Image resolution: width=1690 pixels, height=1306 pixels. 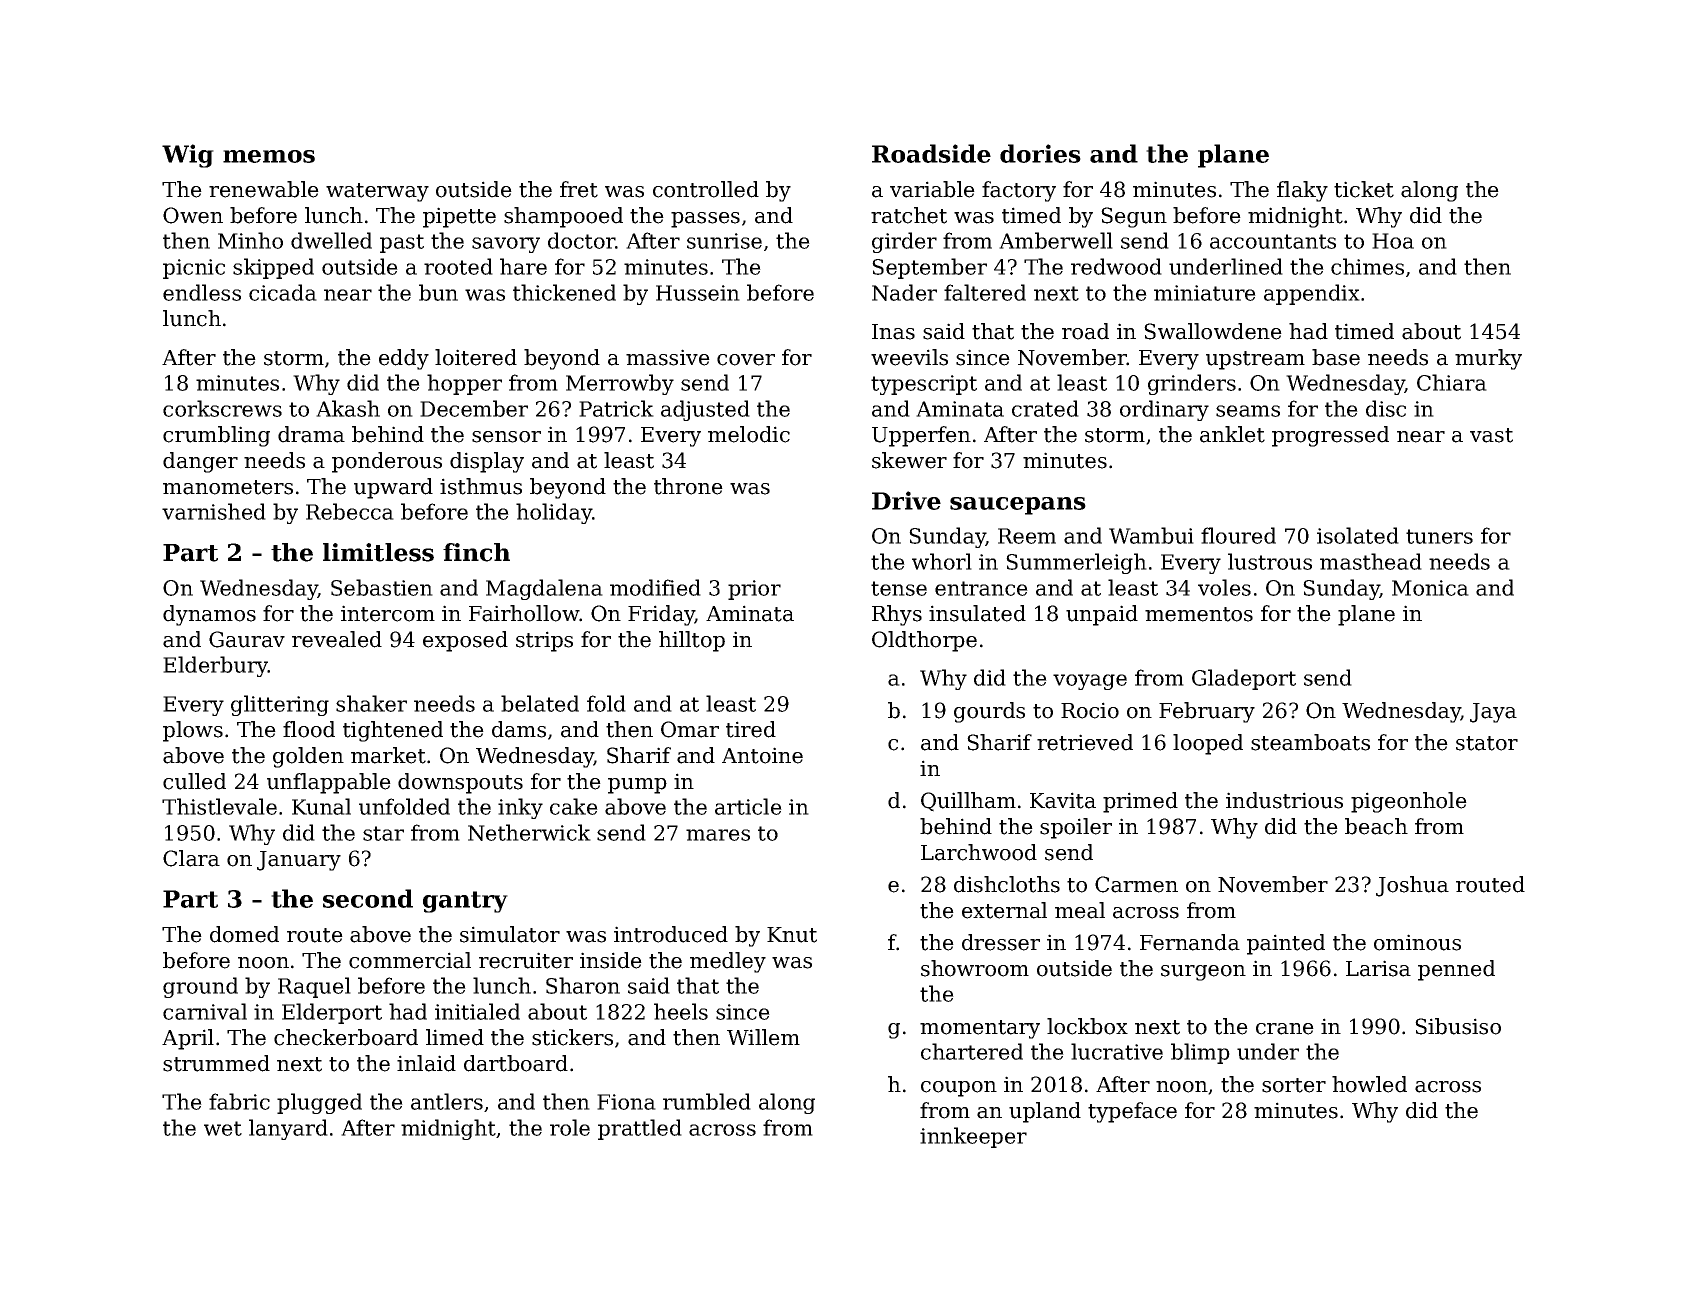 What do you see at coordinates (526, 960) in the document?
I see `recruiter` at bounding box center [526, 960].
